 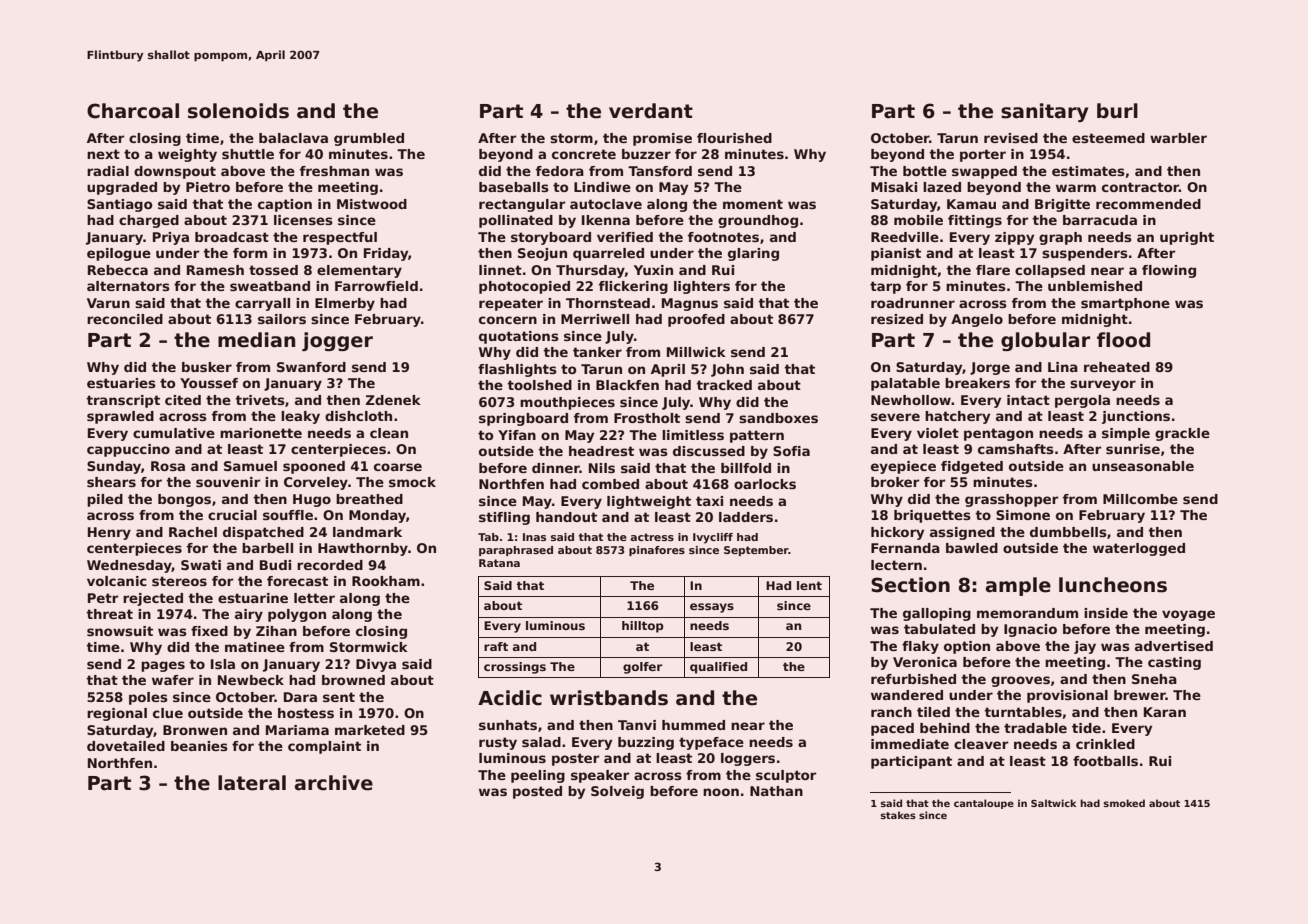 What do you see at coordinates (370, 730) in the document?
I see `marketed` at bounding box center [370, 730].
